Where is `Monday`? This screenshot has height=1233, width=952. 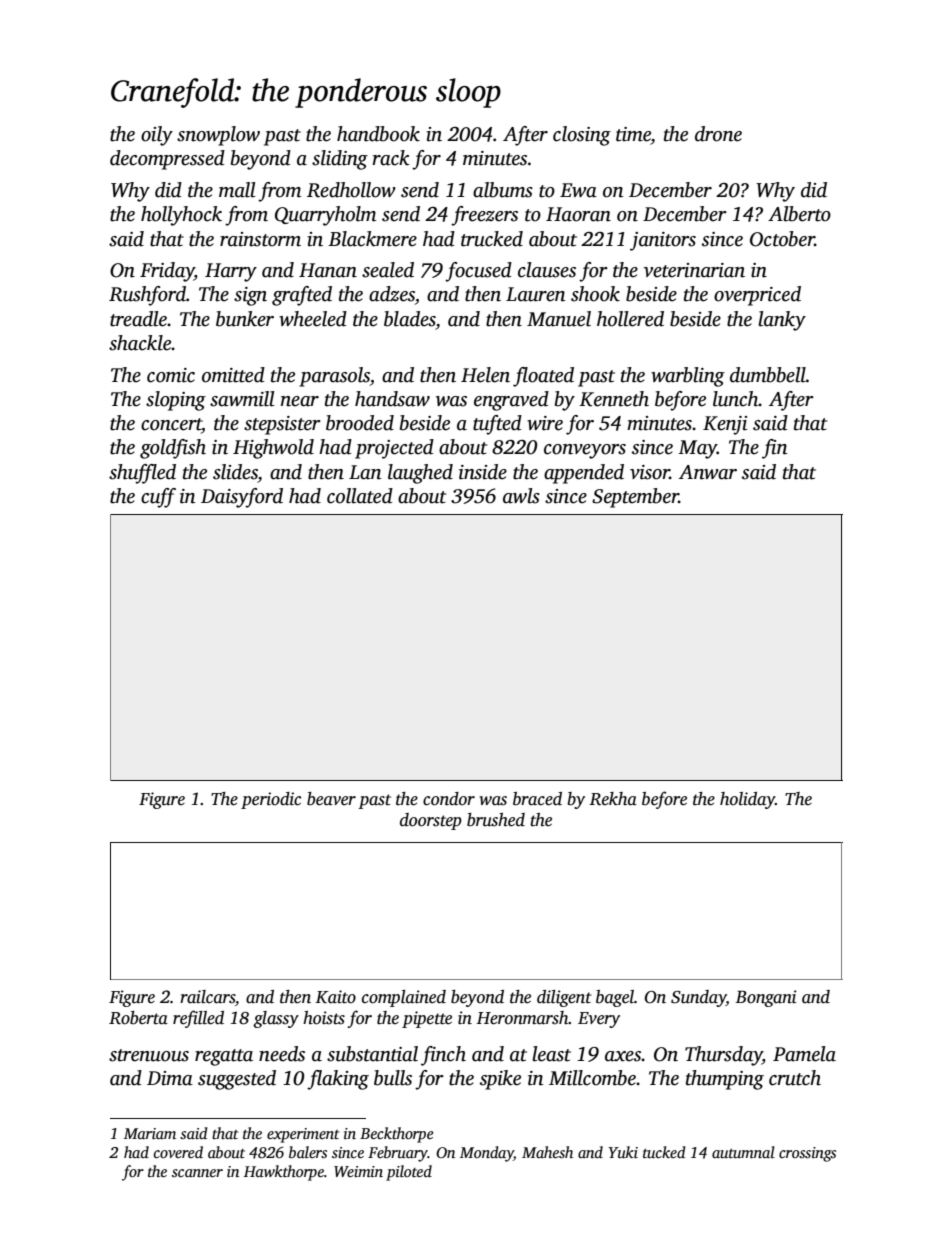
Monday is located at coordinates (487, 1154).
